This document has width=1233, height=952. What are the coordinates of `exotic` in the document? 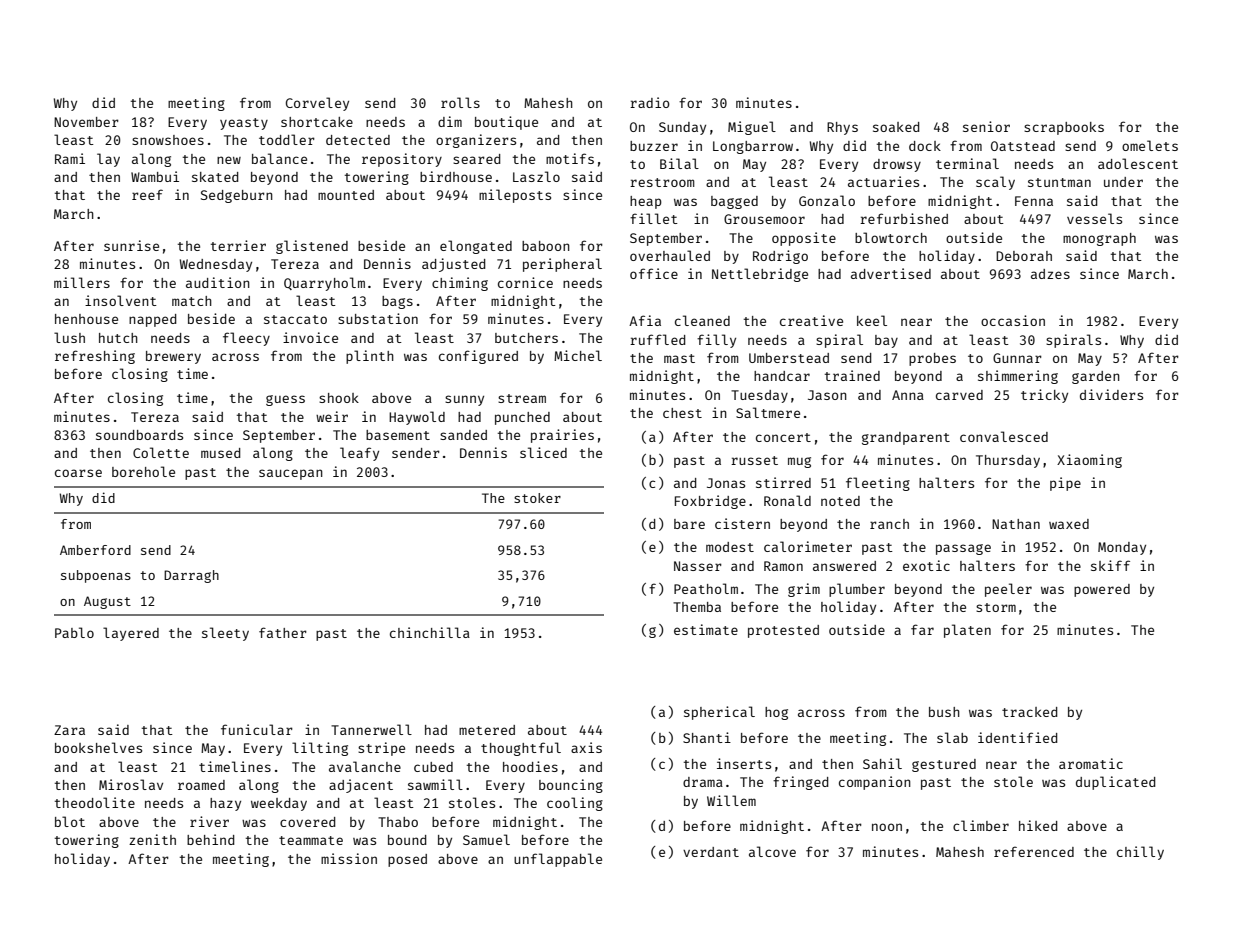 It's located at (926, 565).
